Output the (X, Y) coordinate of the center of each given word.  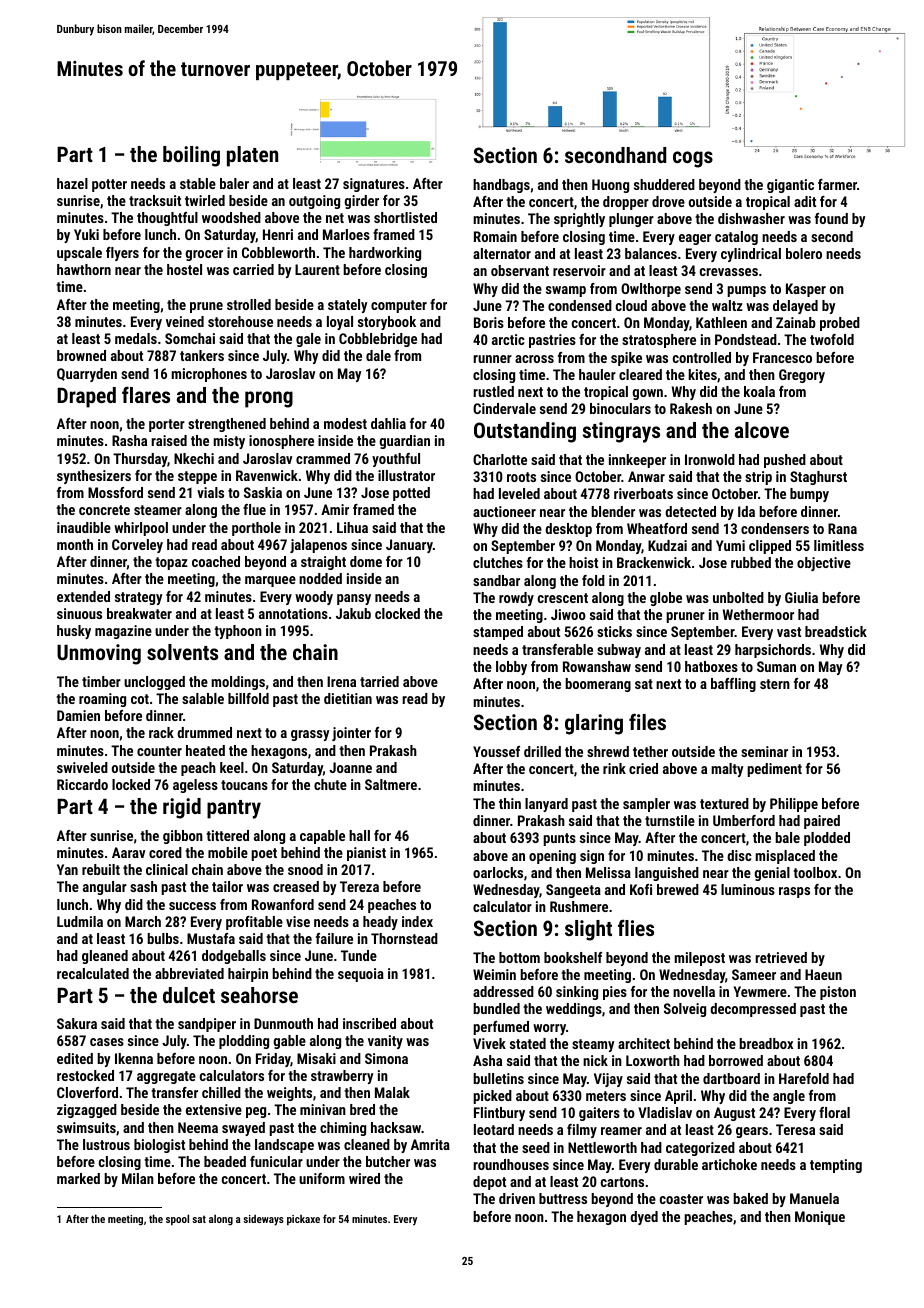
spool (177, 1219)
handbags (501, 186)
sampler (646, 805)
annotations (293, 613)
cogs (693, 159)
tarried (379, 681)
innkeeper (637, 461)
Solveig (685, 1010)
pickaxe (303, 1220)
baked (750, 1198)
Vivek (489, 1043)
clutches (498, 562)
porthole (256, 529)
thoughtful (167, 219)
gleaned (105, 957)
